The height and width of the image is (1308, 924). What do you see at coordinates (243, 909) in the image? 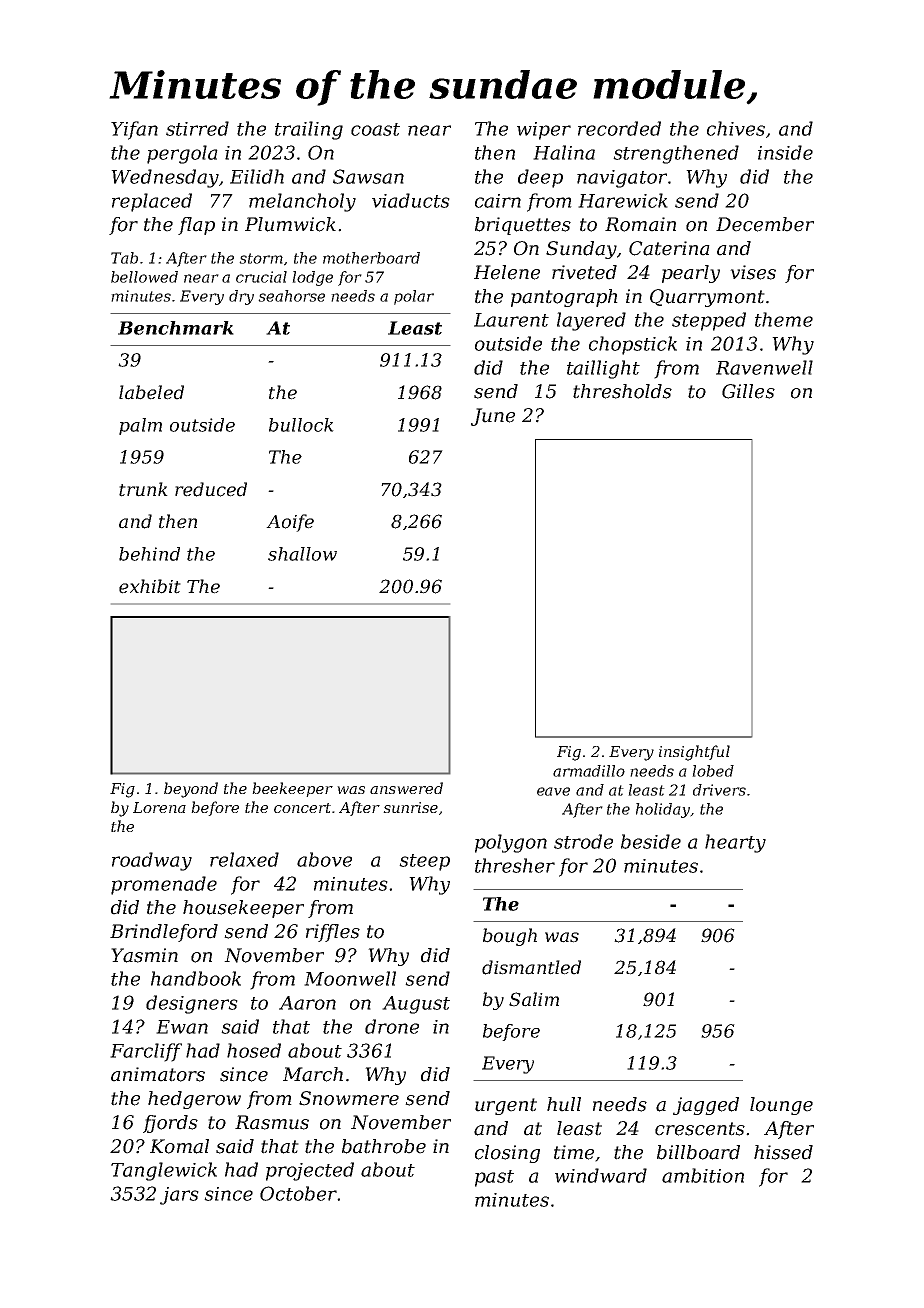
I see `housekeeper` at bounding box center [243, 909].
